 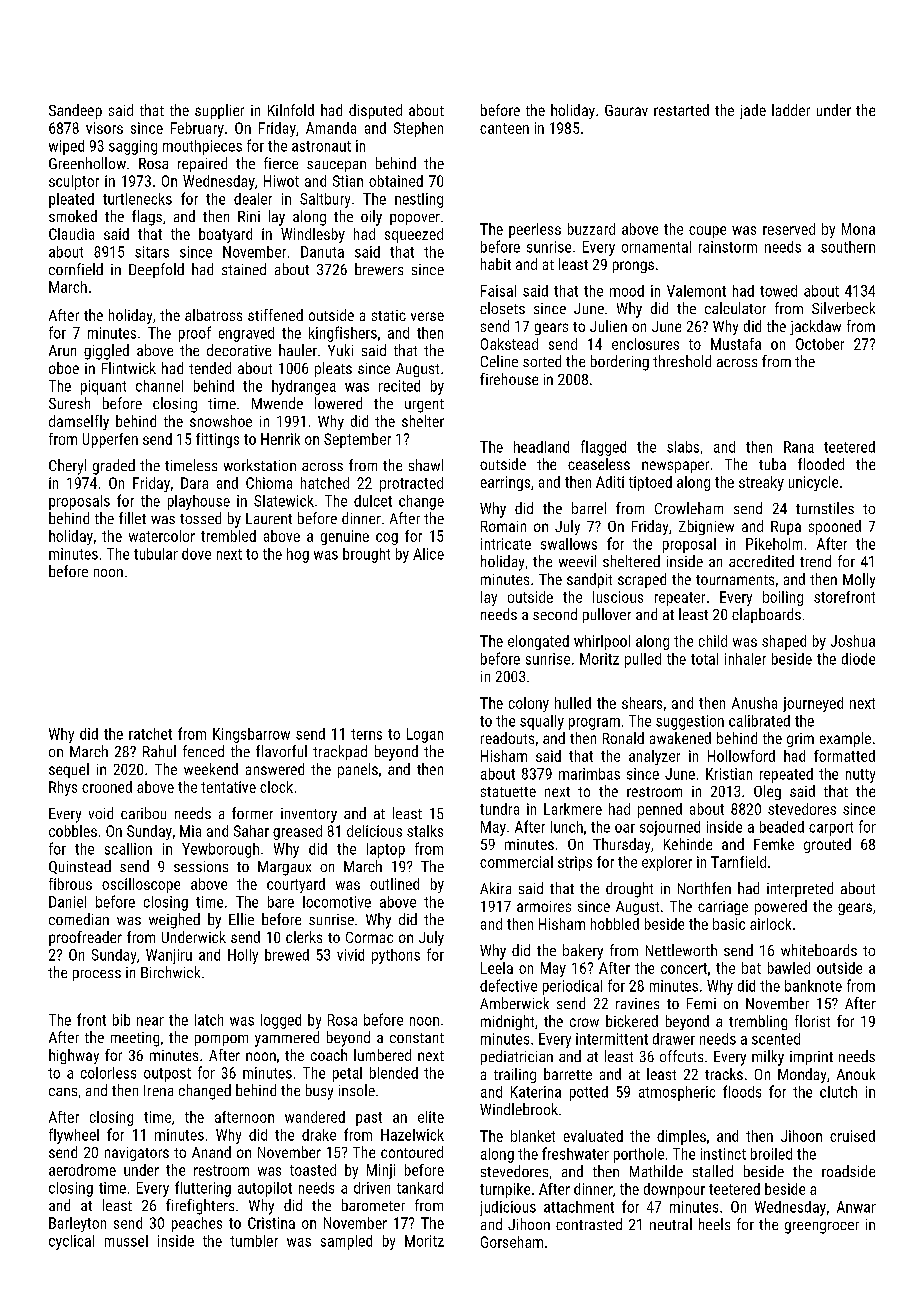 I want to click on midnight, so click(x=507, y=1022).
